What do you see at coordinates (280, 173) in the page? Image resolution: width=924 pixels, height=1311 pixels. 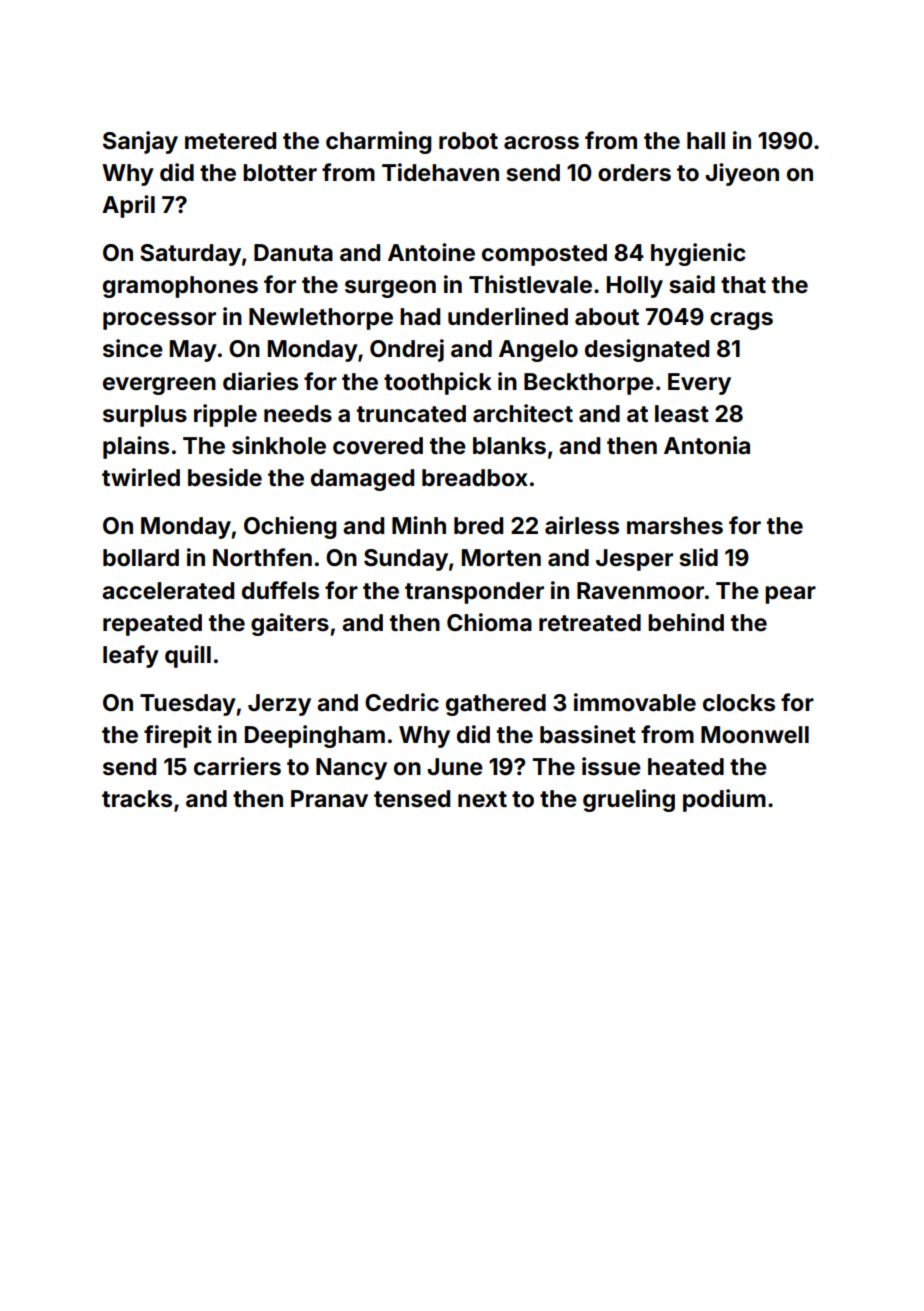 I see `blotter` at bounding box center [280, 173].
